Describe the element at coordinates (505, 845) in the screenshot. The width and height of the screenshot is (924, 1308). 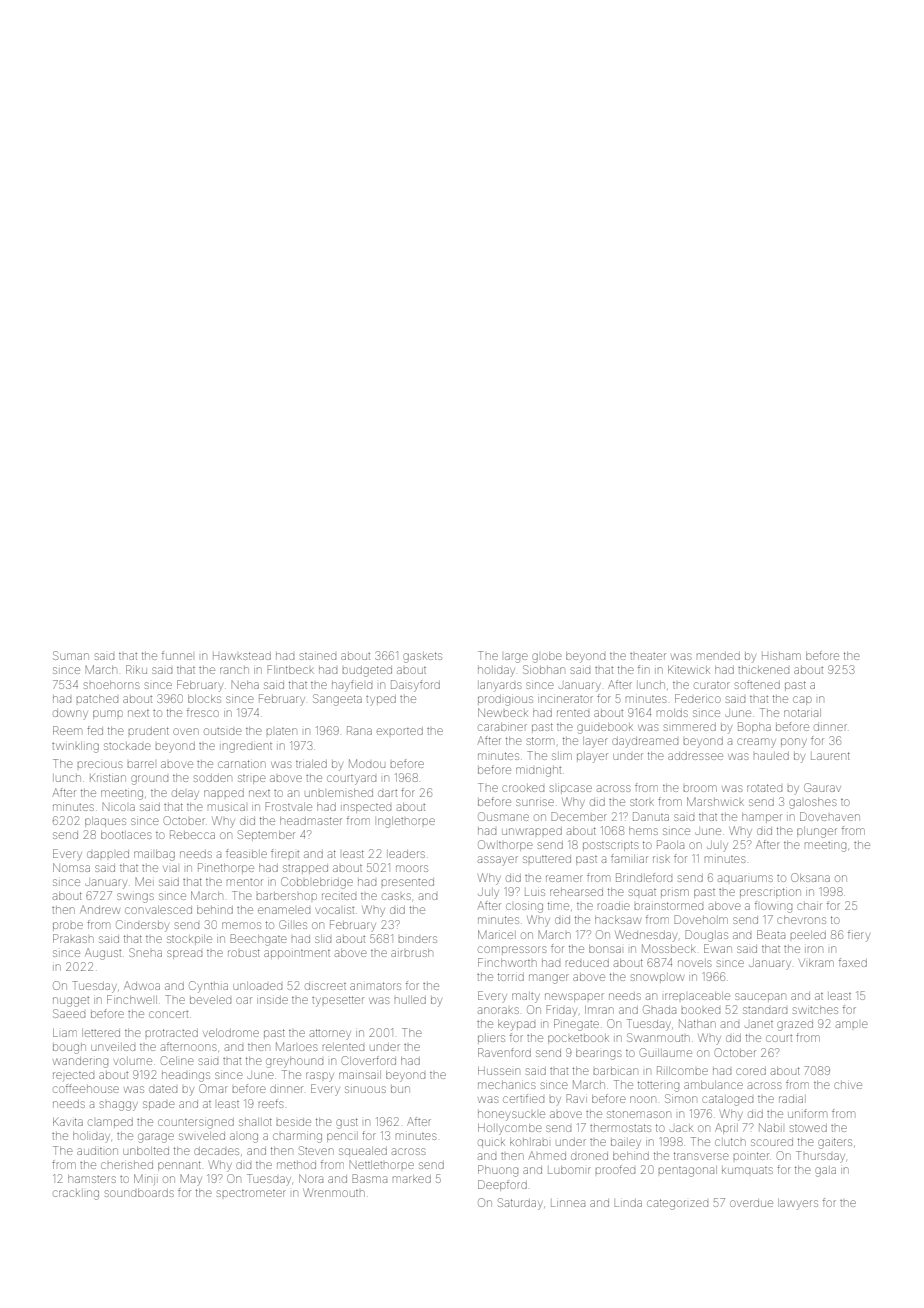
I see `Owlthorpe` at that location.
